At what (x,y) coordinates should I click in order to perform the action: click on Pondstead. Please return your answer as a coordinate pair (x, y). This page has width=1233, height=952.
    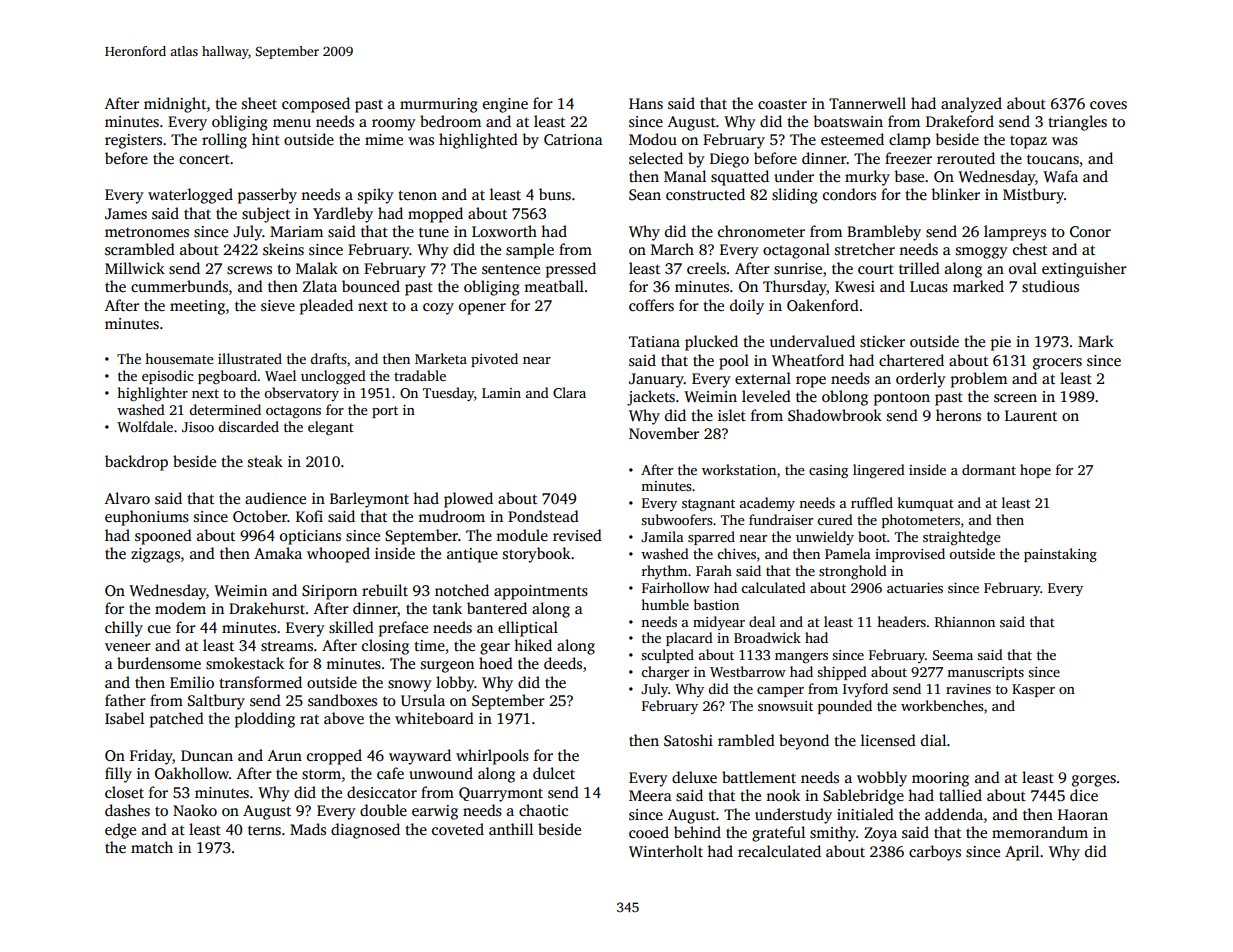
    Looking at the image, I should click on (543, 516).
